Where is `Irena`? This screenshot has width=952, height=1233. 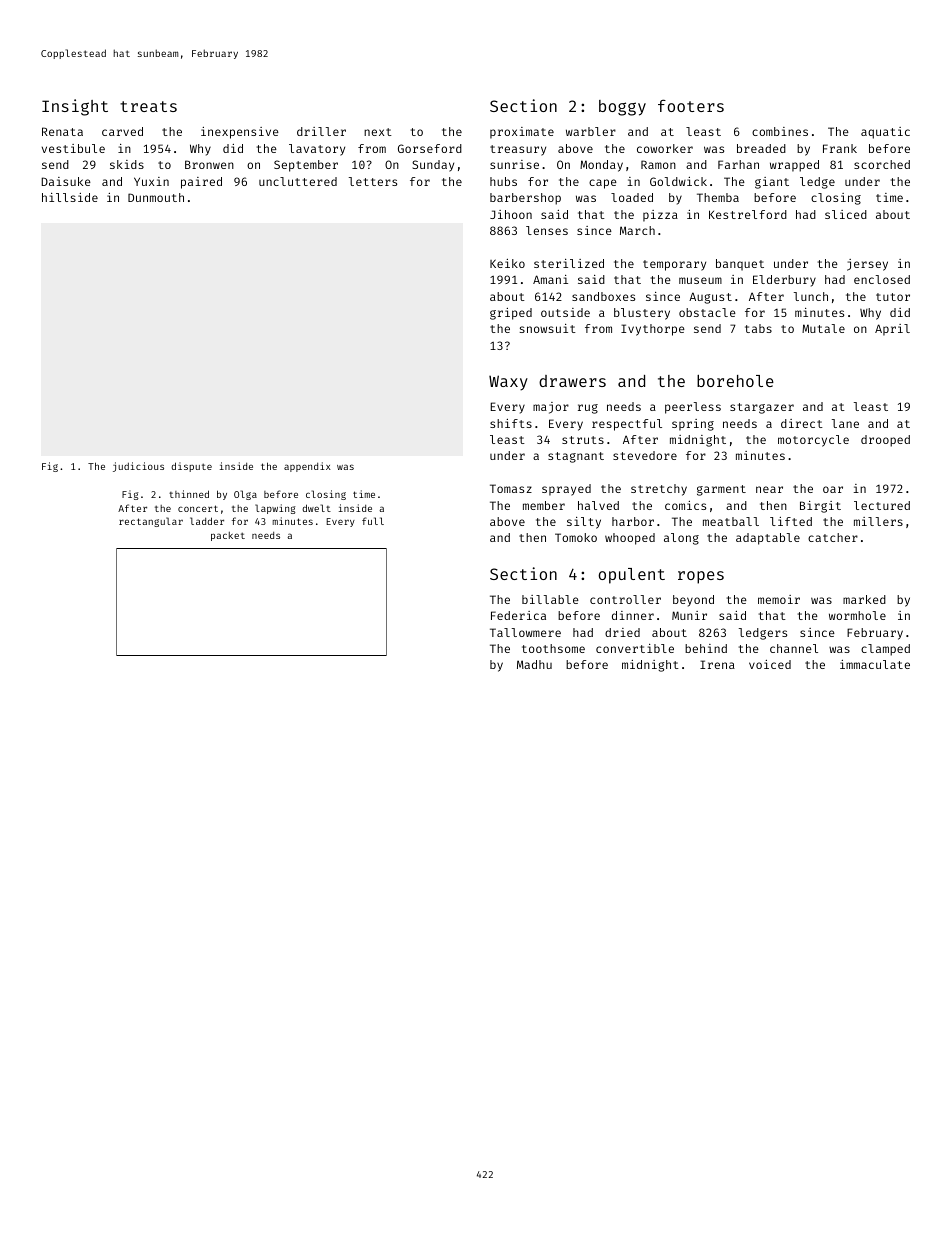 Irena is located at coordinates (717, 664).
